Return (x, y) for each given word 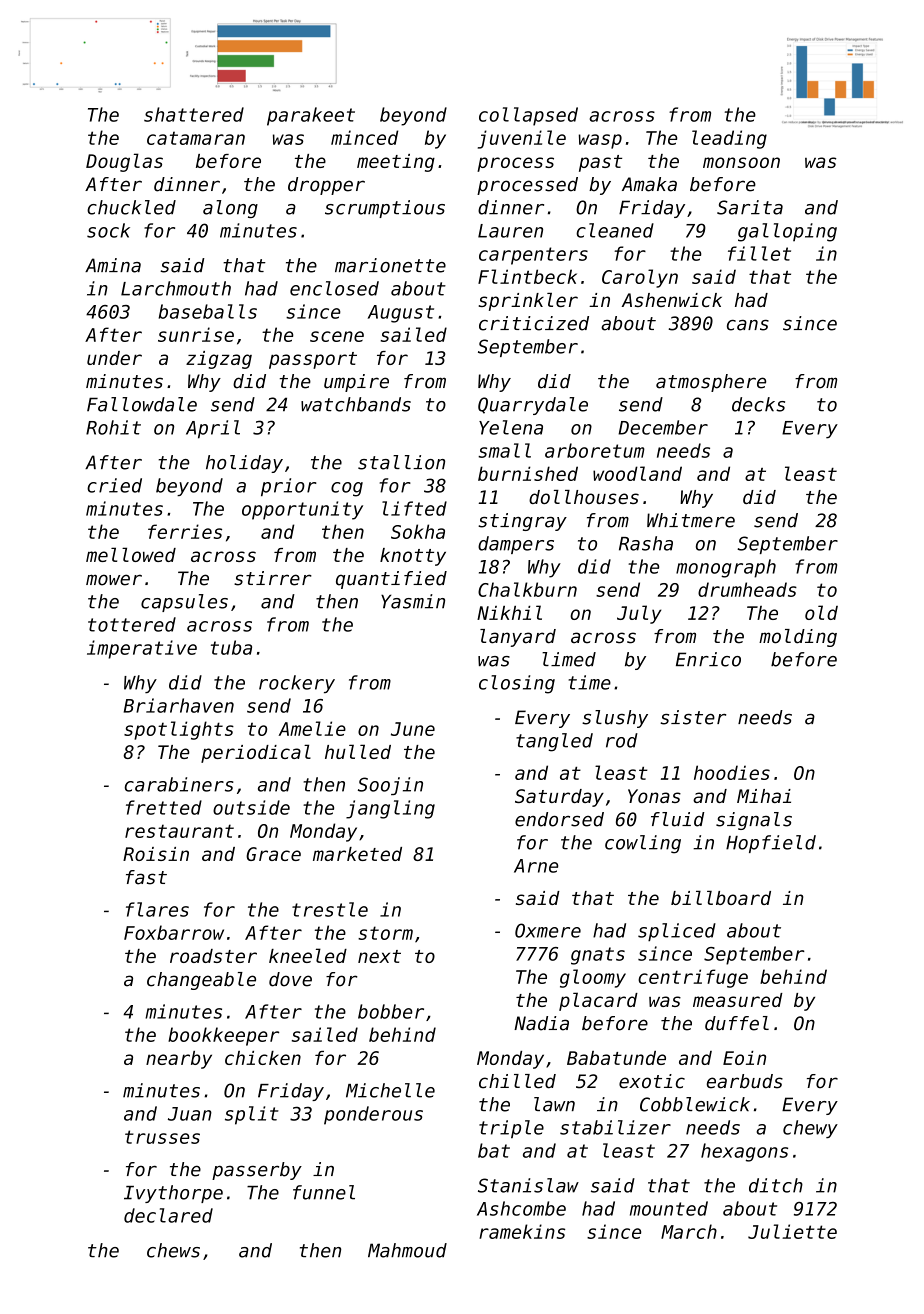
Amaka (649, 184)
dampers (516, 545)
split (252, 1115)
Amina (113, 265)
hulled (358, 751)
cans (748, 325)
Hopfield (771, 844)
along (230, 209)
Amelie (312, 728)
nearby (179, 1060)
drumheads (747, 589)
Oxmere (548, 930)
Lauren (510, 231)
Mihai (764, 796)
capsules (184, 603)
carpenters (533, 256)
